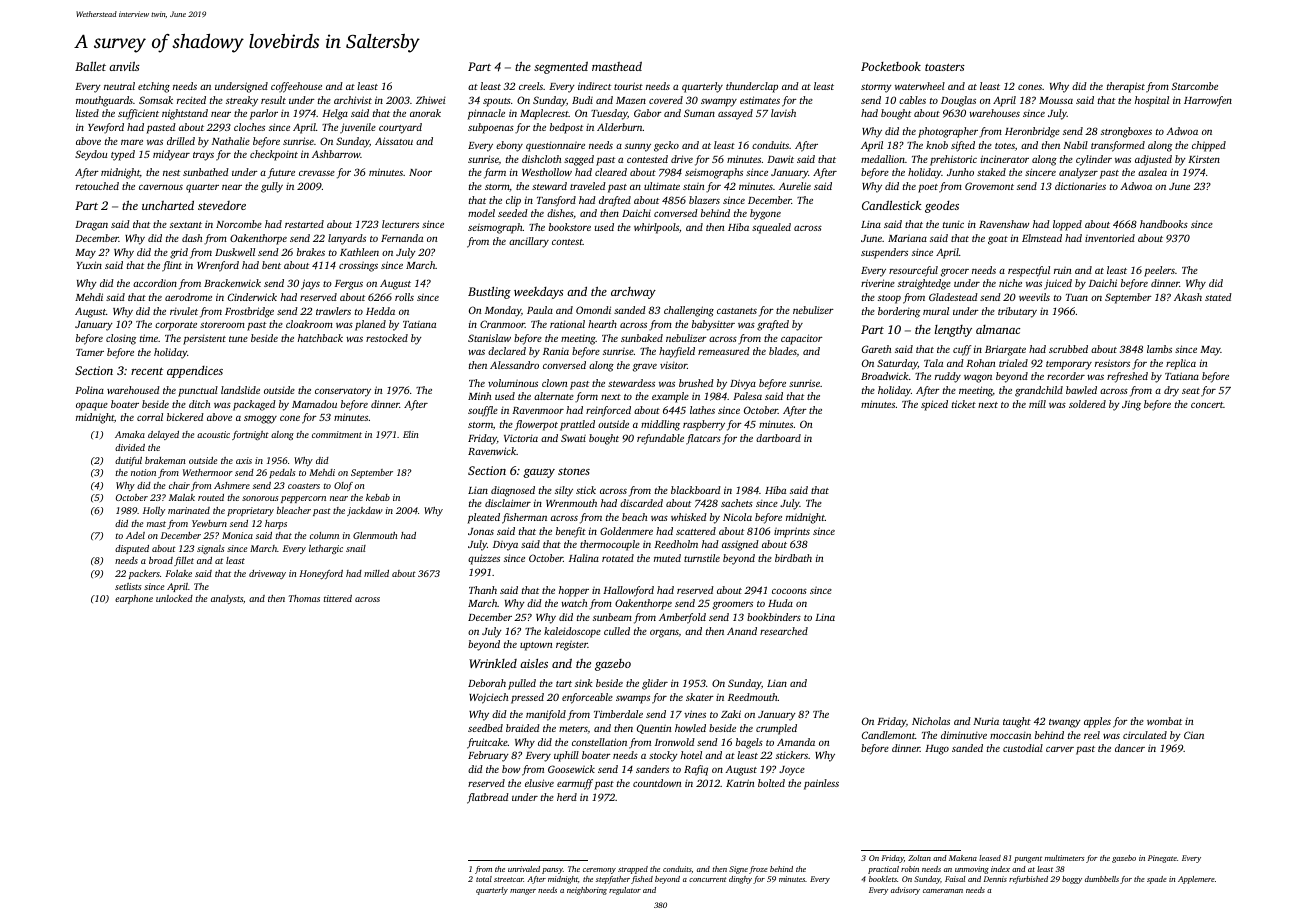 The width and height of the screenshot is (1308, 924). I want to click on Ballet, so click(90, 66).
